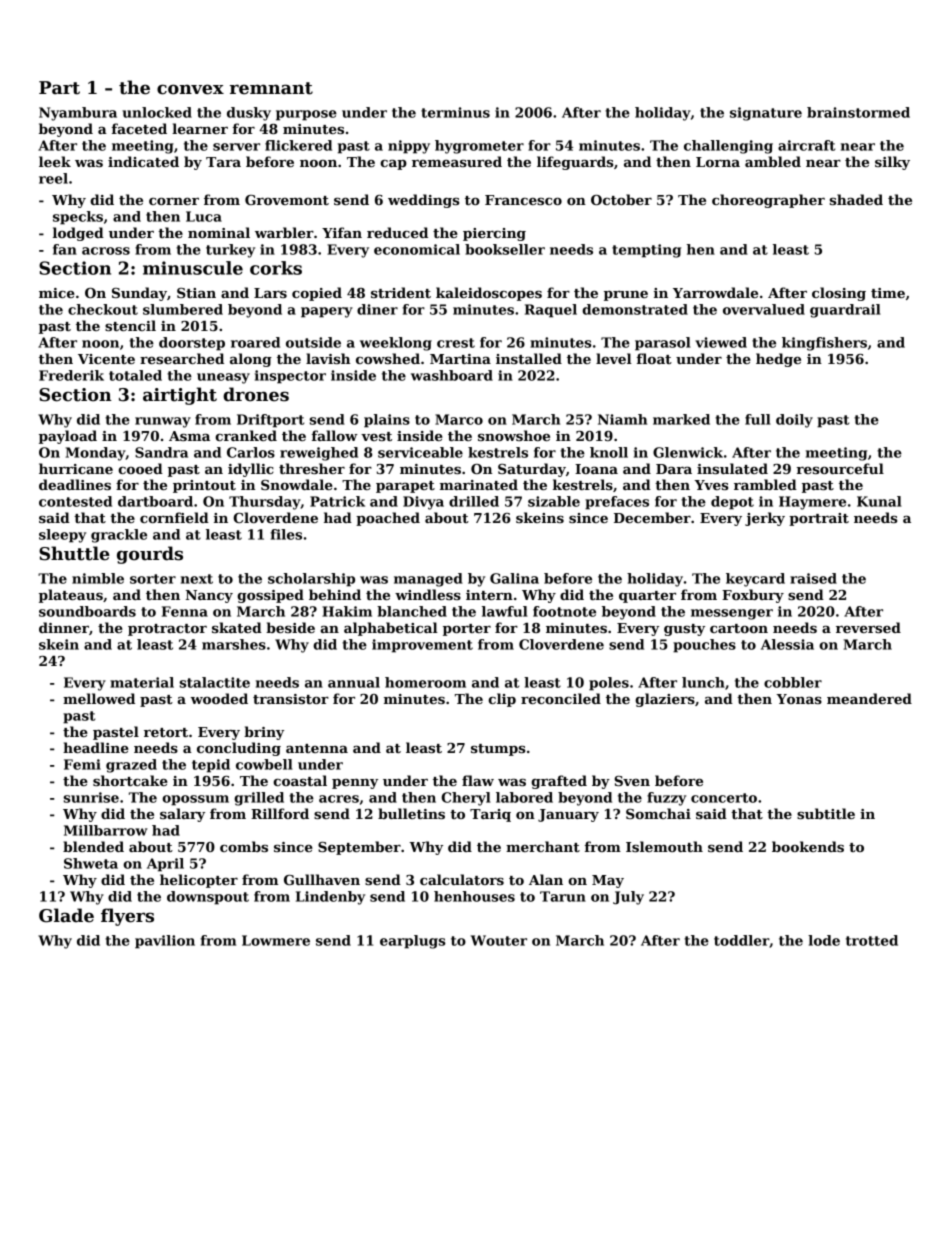 The height and width of the screenshot is (1233, 952). I want to click on protractor, so click(167, 630).
